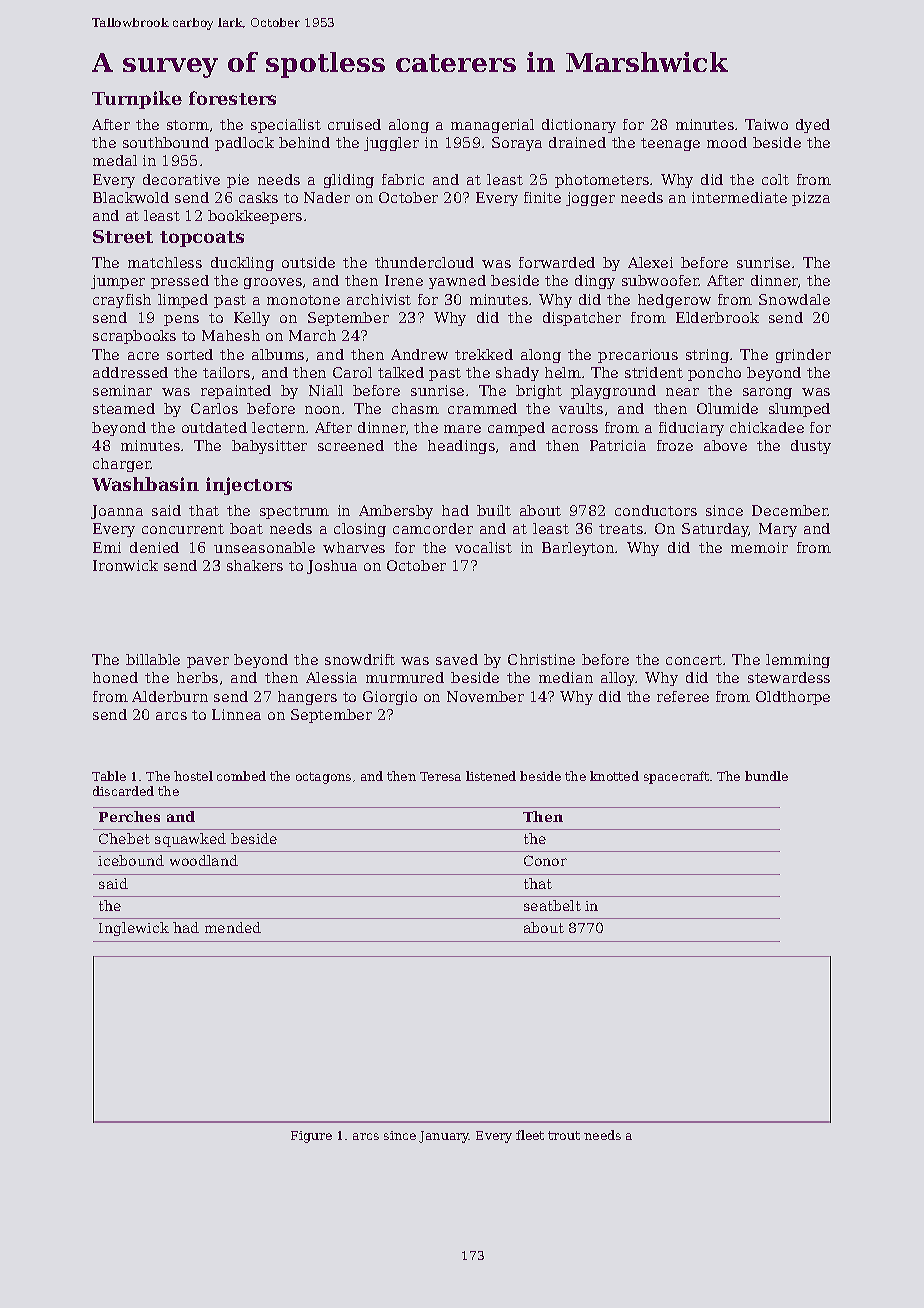 The image size is (924, 1308). Describe the element at coordinates (682, 392) in the image. I see `near` at that location.
